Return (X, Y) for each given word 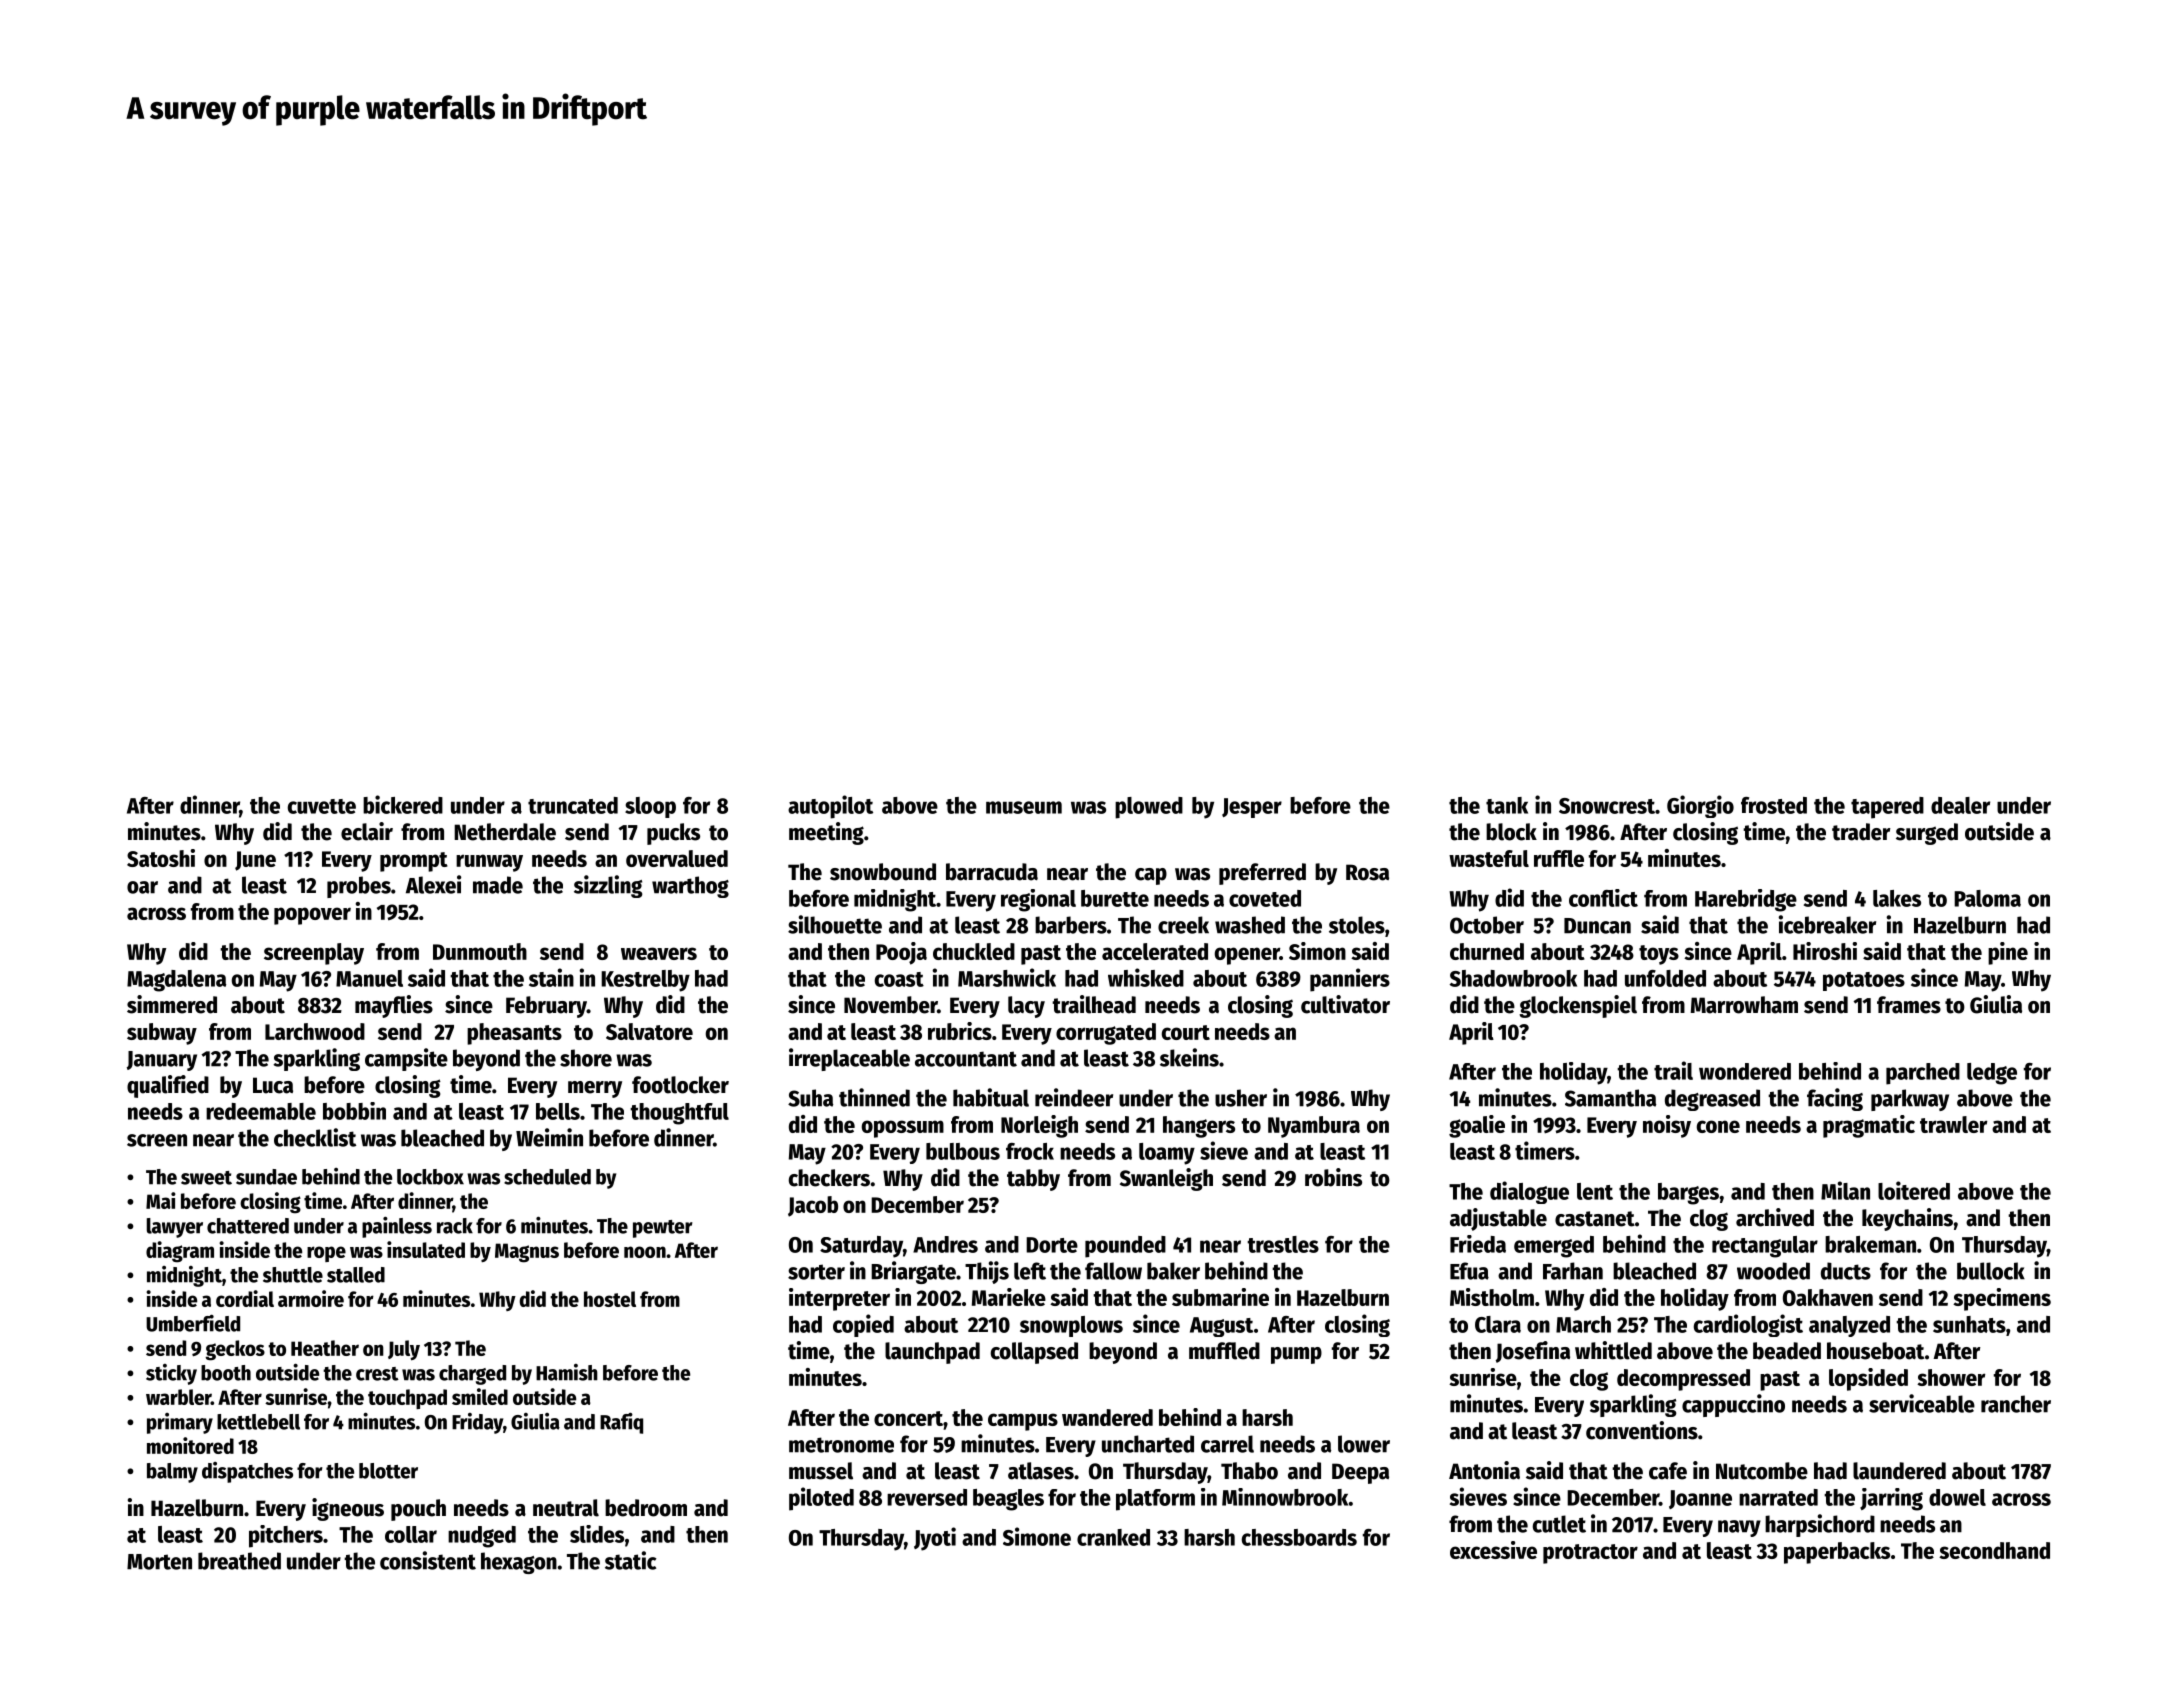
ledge (1992, 1074)
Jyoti (935, 1539)
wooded (1773, 1271)
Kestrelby (645, 981)
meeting (826, 833)
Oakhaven (1828, 1297)
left (1030, 1271)
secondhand (1994, 1550)
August (1221, 1327)
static (630, 1560)
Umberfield (193, 1323)
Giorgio (1700, 806)
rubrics (960, 1031)
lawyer (175, 1228)
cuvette (322, 806)
